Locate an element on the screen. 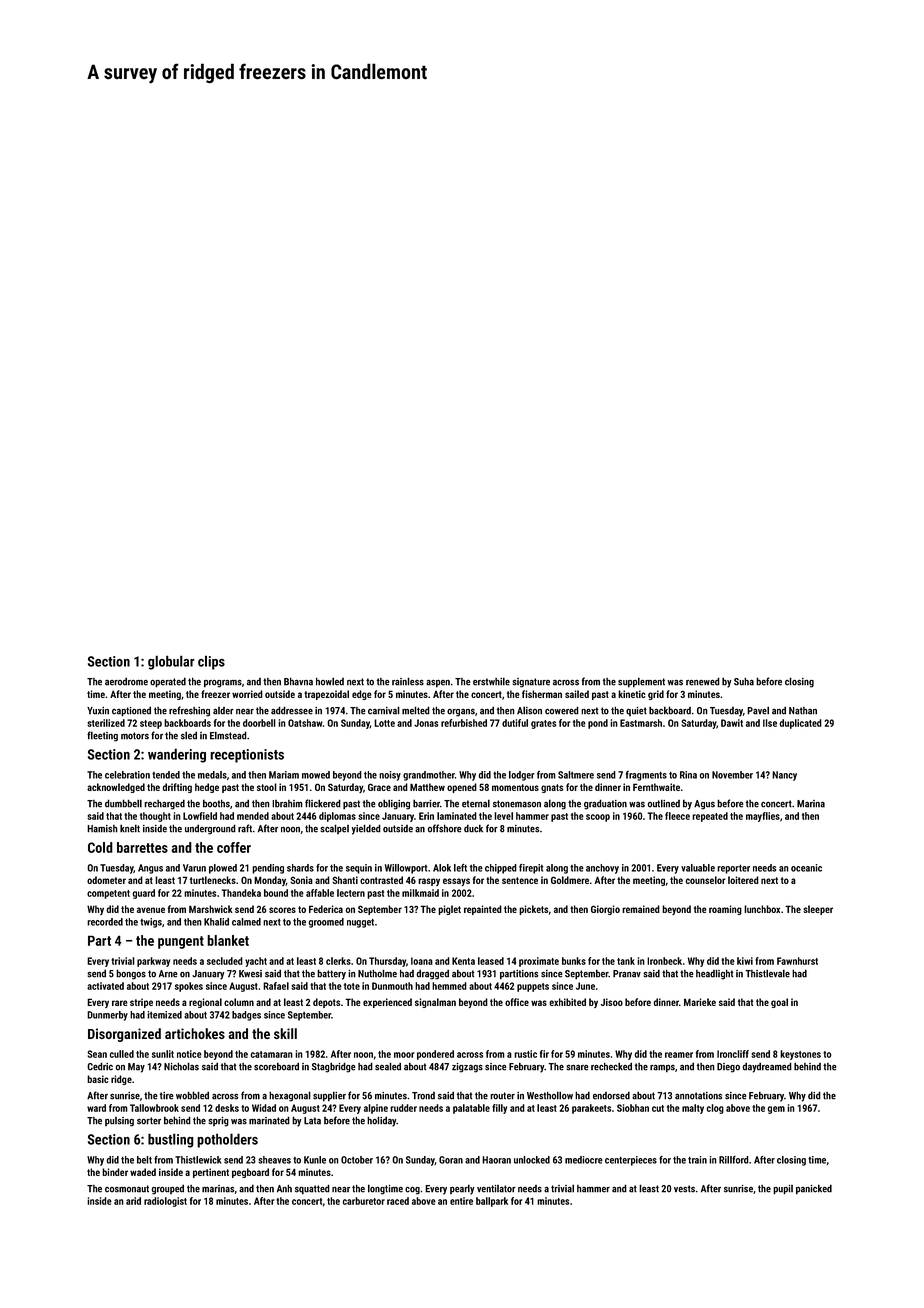 This screenshot has height=1308, width=924. leased is located at coordinates (491, 961).
